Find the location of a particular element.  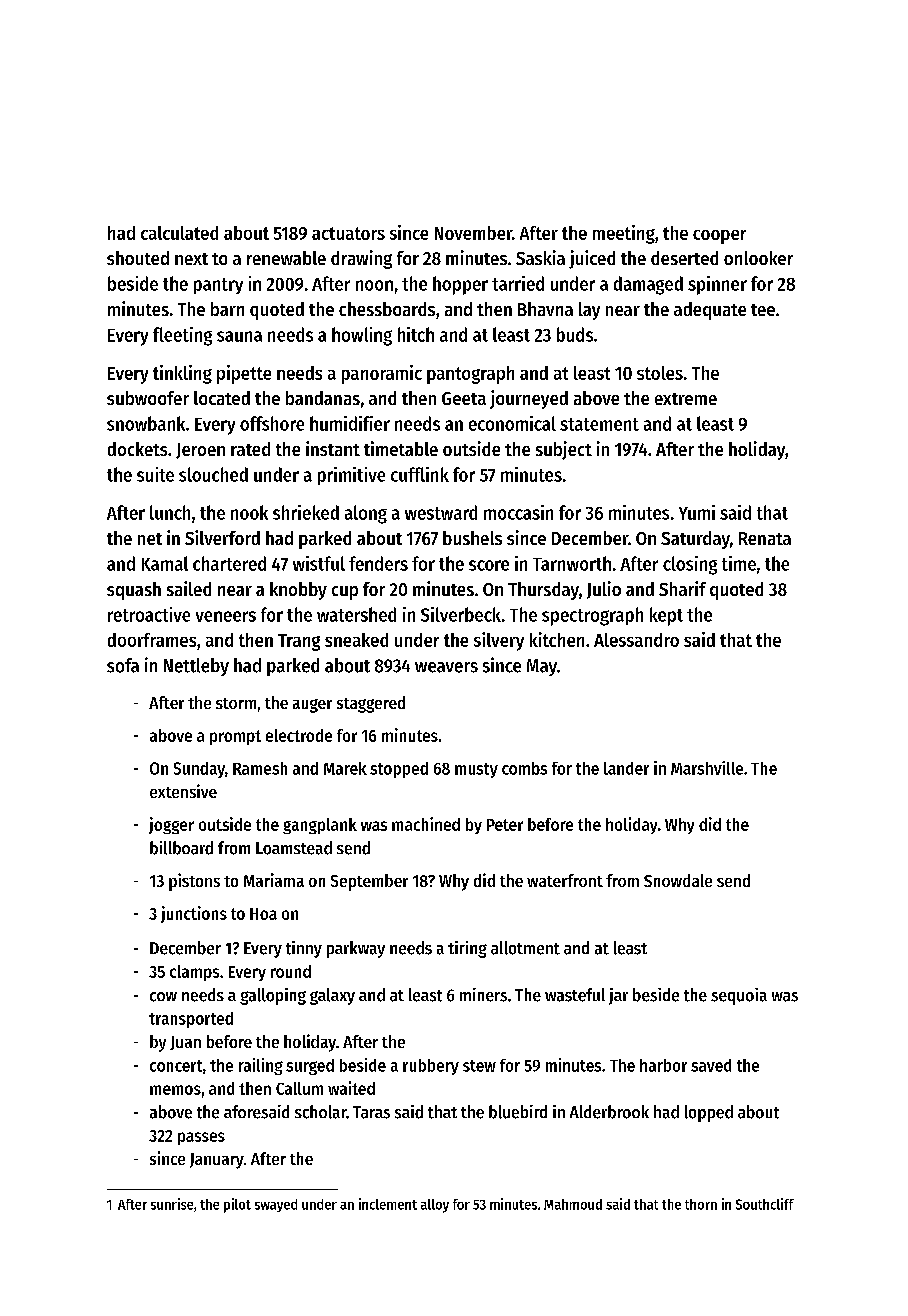

tee is located at coordinates (763, 310).
